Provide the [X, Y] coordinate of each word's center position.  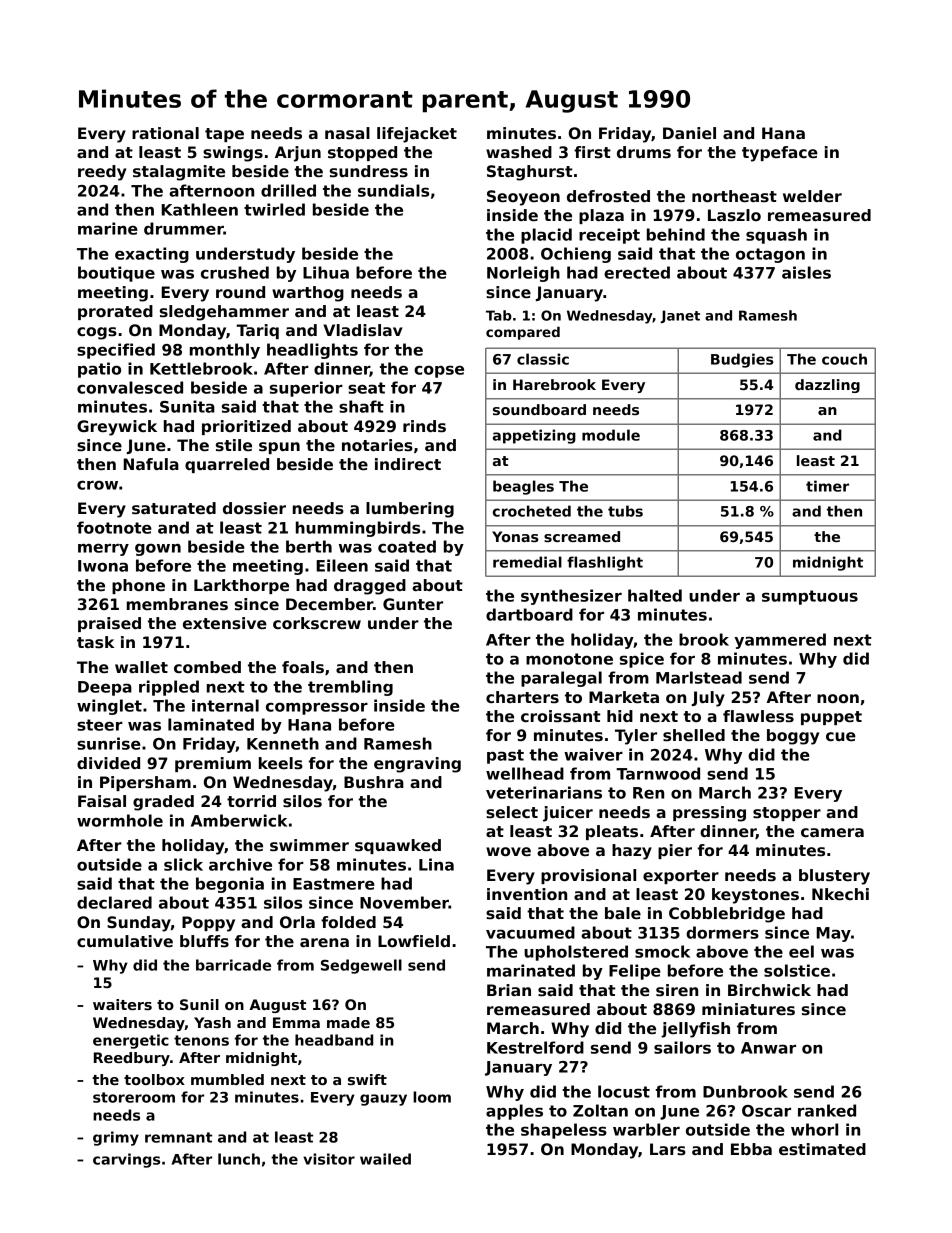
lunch [239, 1159]
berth [309, 546]
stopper [787, 814]
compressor [317, 708]
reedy [102, 173]
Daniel [689, 133]
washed [519, 152]
